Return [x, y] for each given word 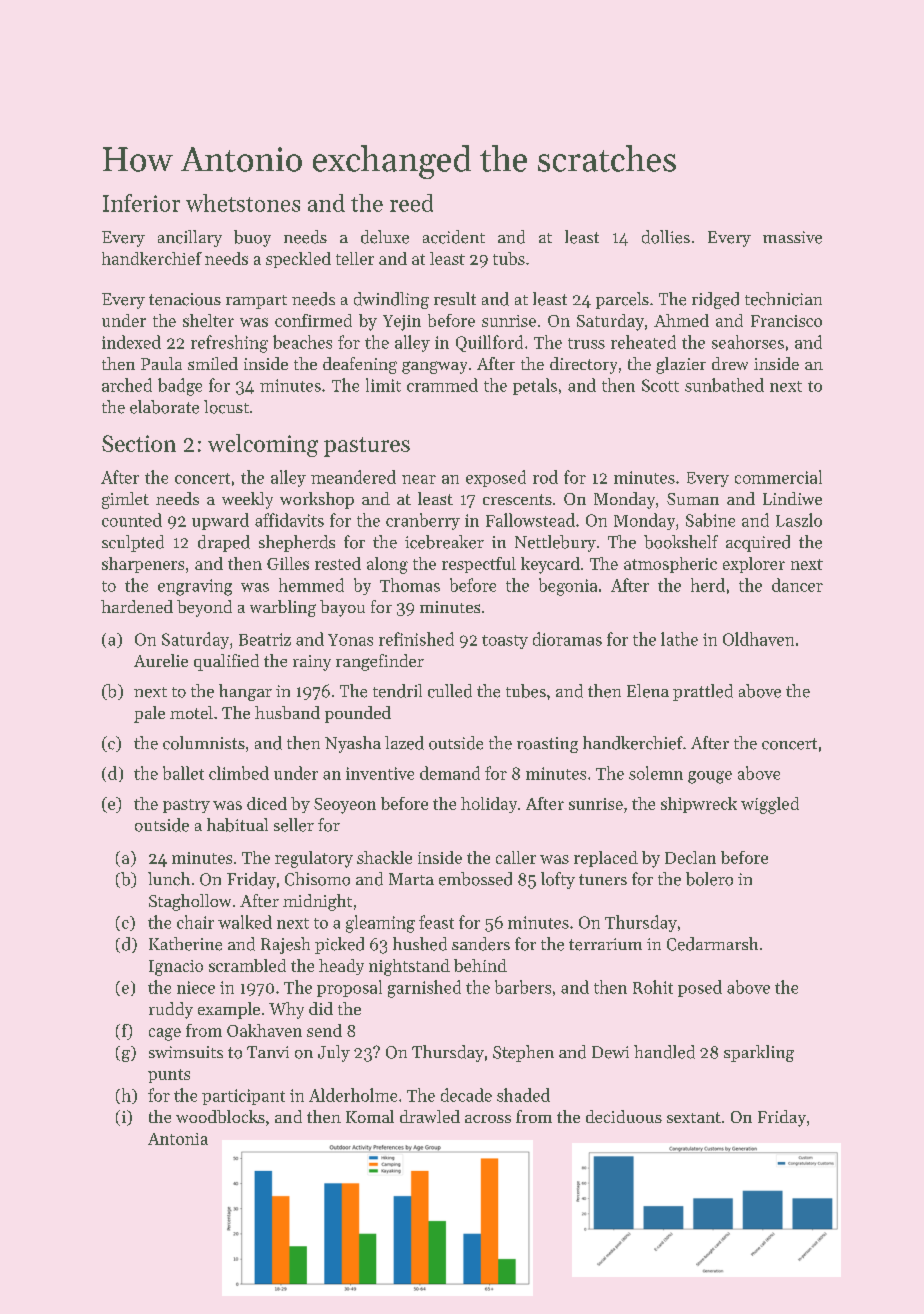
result [455, 299]
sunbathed [724, 385]
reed [411, 203]
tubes [526, 691]
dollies [666, 237]
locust [226, 407]
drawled [430, 1116]
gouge [710, 777]
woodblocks [220, 1116]
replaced [606, 859]
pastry [186, 806]
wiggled [770, 805]
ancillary [190, 238]
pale [149, 714]
